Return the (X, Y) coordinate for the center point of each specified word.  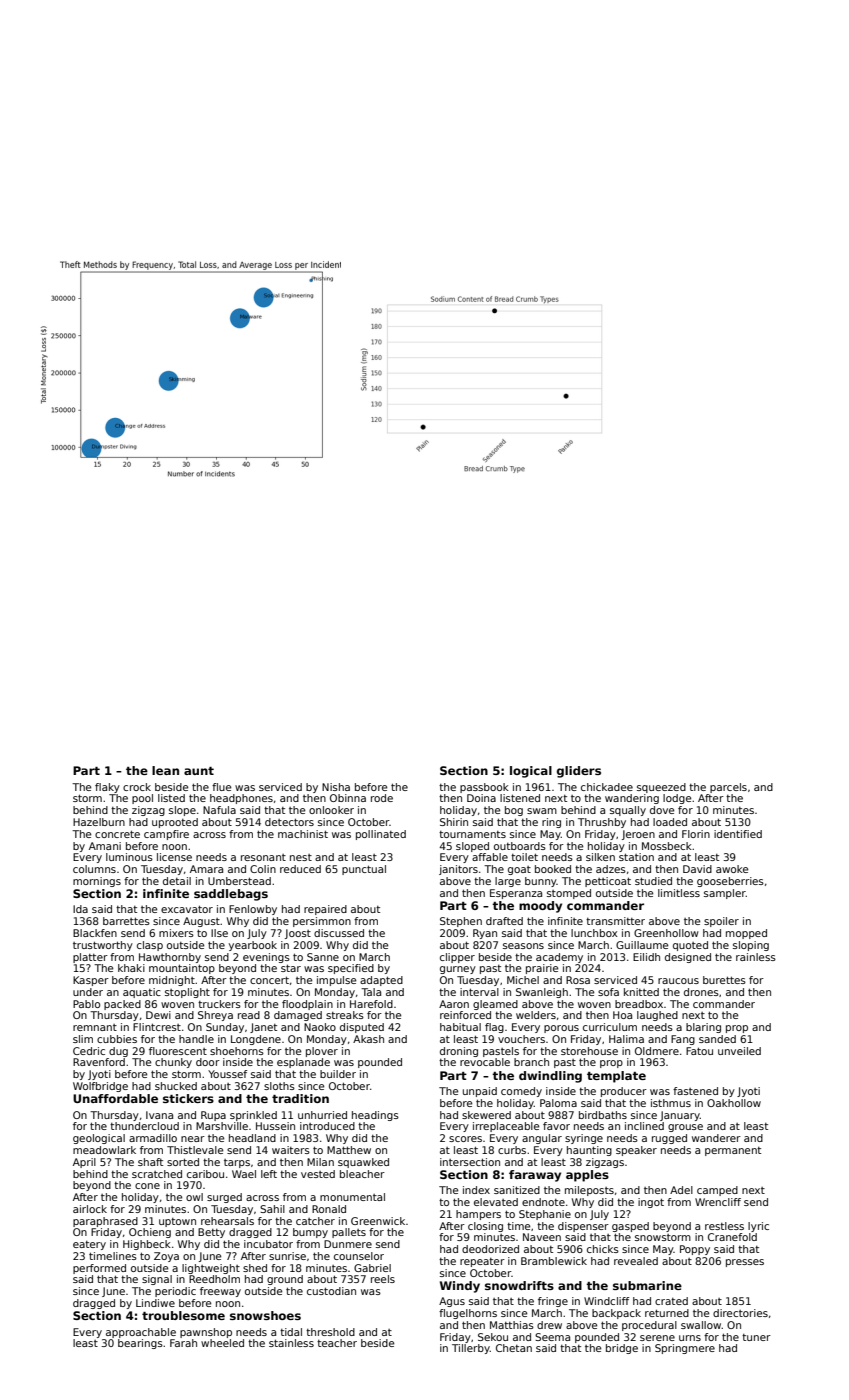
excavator (187, 909)
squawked (363, 1163)
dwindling (550, 1077)
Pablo (86, 1004)
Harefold (371, 1004)
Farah (183, 1343)
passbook (484, 788)
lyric (758, 1227)
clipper (457, 958)
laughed (657, 1016)
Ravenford (99, 1062)
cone (147, 1186)
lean (165, 770)
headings (375, 1116)
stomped (569, 894)
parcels (728, 788)
